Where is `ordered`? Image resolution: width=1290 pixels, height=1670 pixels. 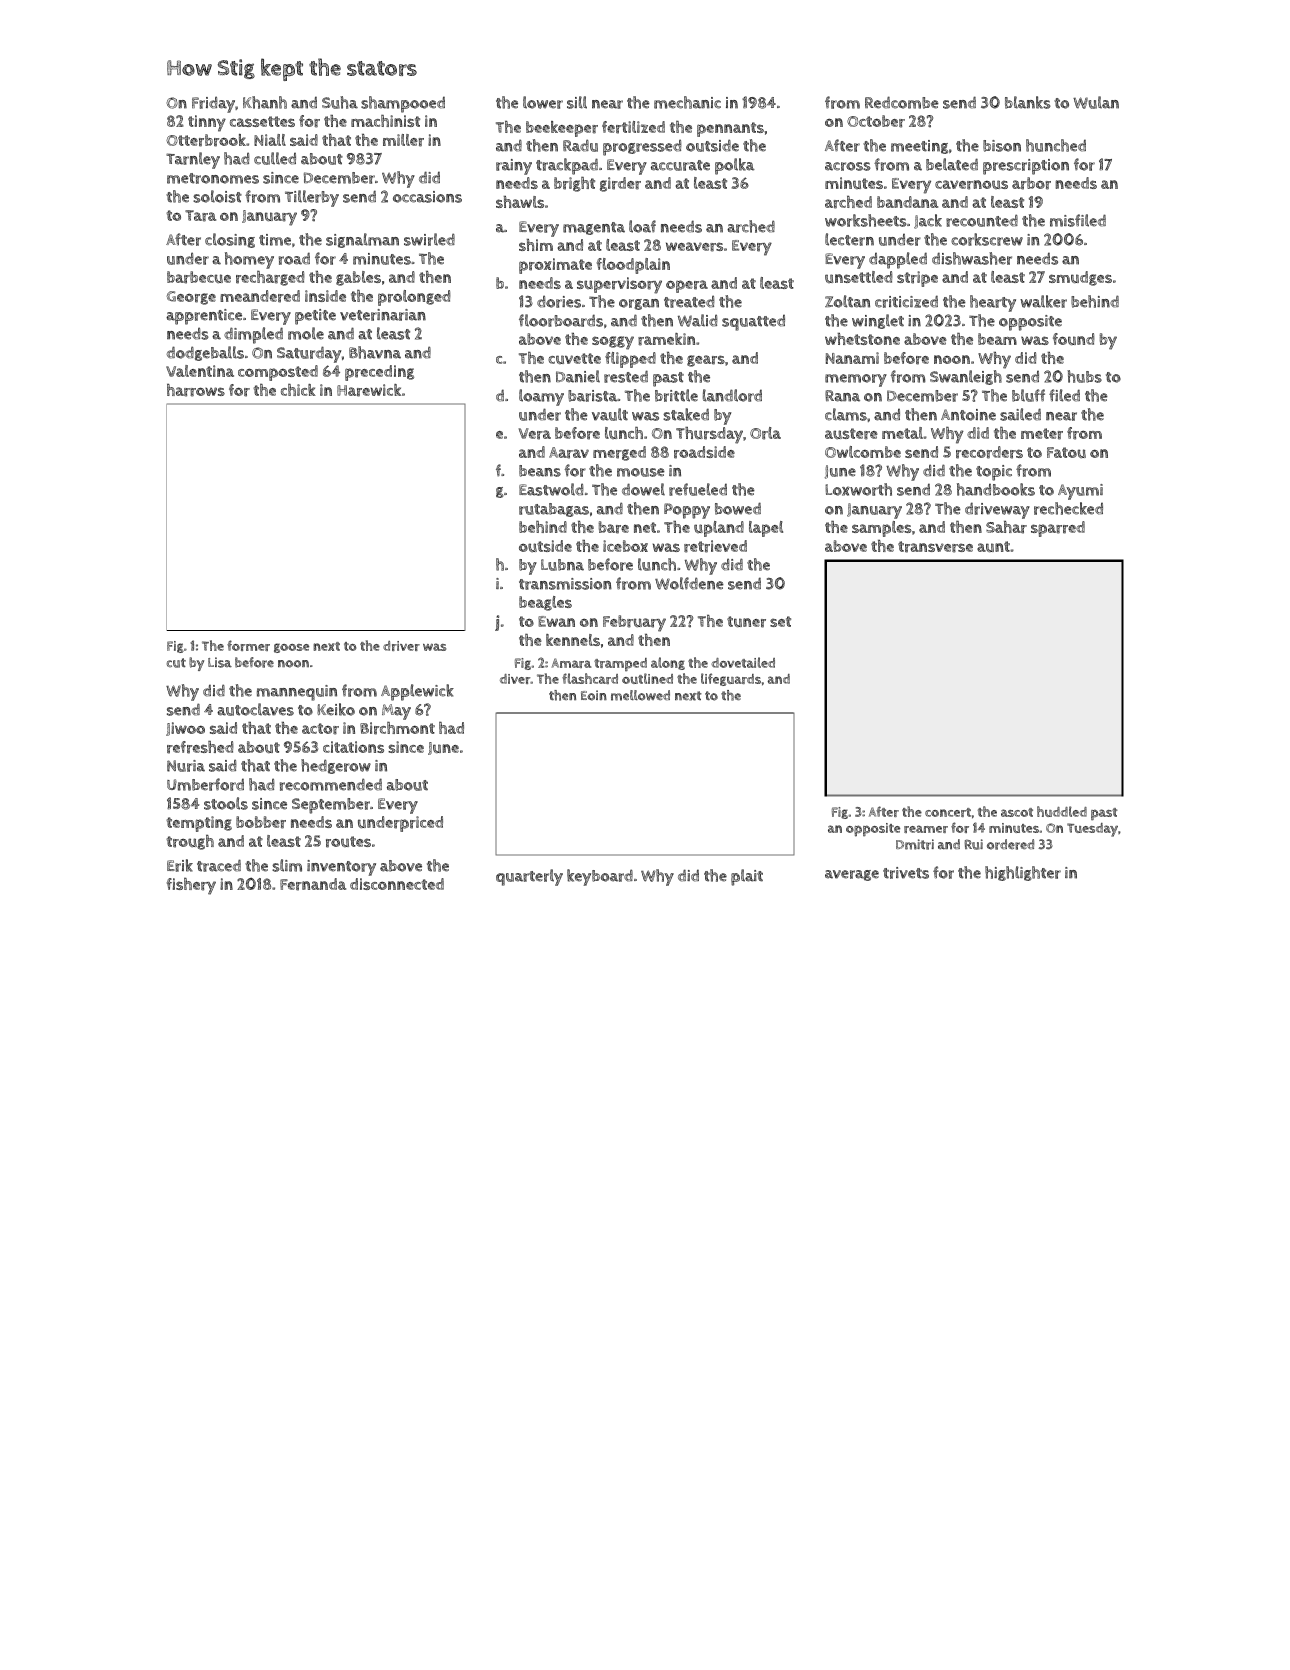
ordered is located at coordinates (1010, 844).
